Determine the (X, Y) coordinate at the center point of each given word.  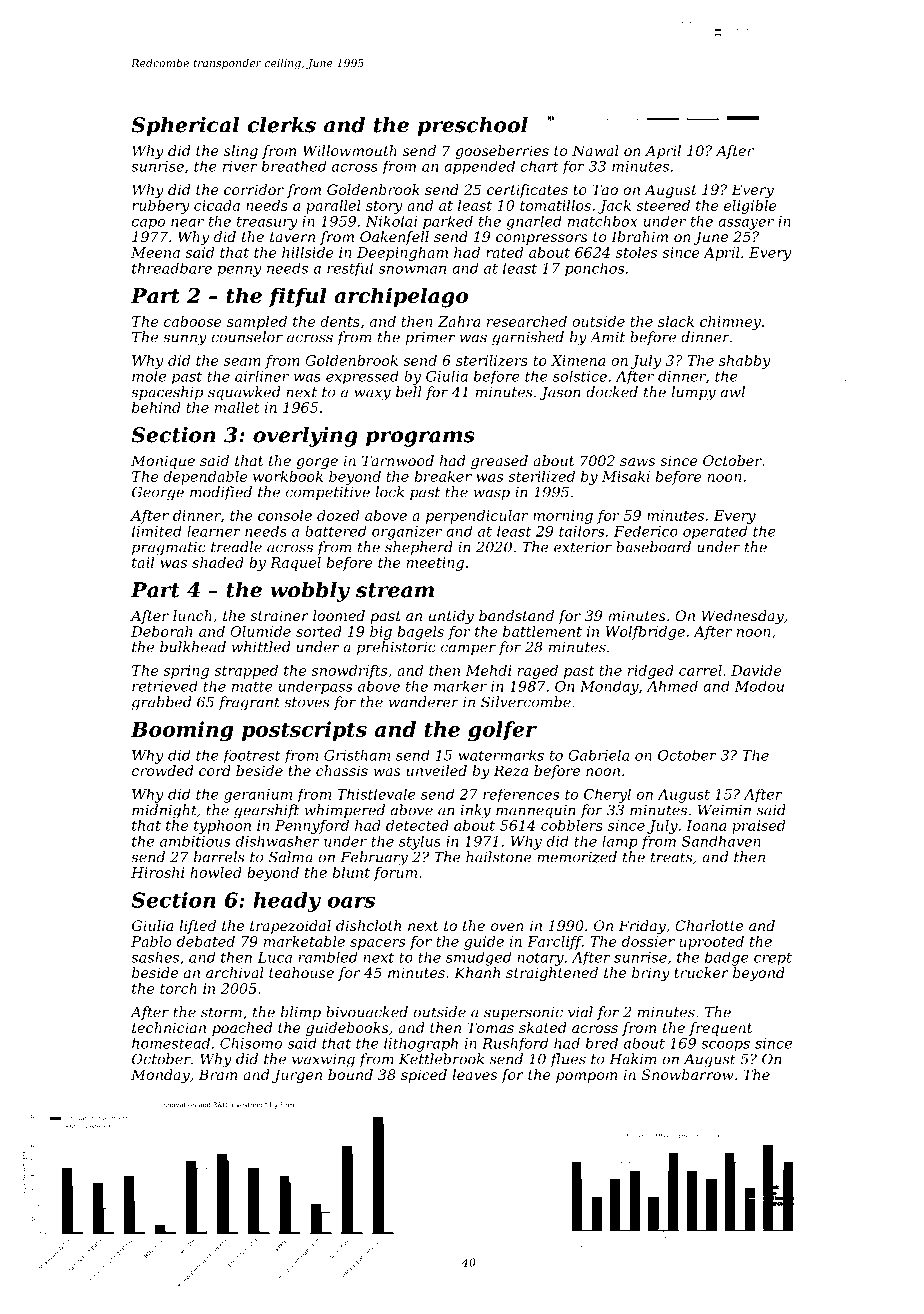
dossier (648, 941)
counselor (247, 337)
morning (563, 517)
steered (663, 205)
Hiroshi (157, 872)
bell (409, 392)
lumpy (693, 393)
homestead (171, 1043)
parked (448, 222)
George (158, 493)
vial (580, 1012)
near (187, 223)
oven (507, 927)
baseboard (653, 547)
